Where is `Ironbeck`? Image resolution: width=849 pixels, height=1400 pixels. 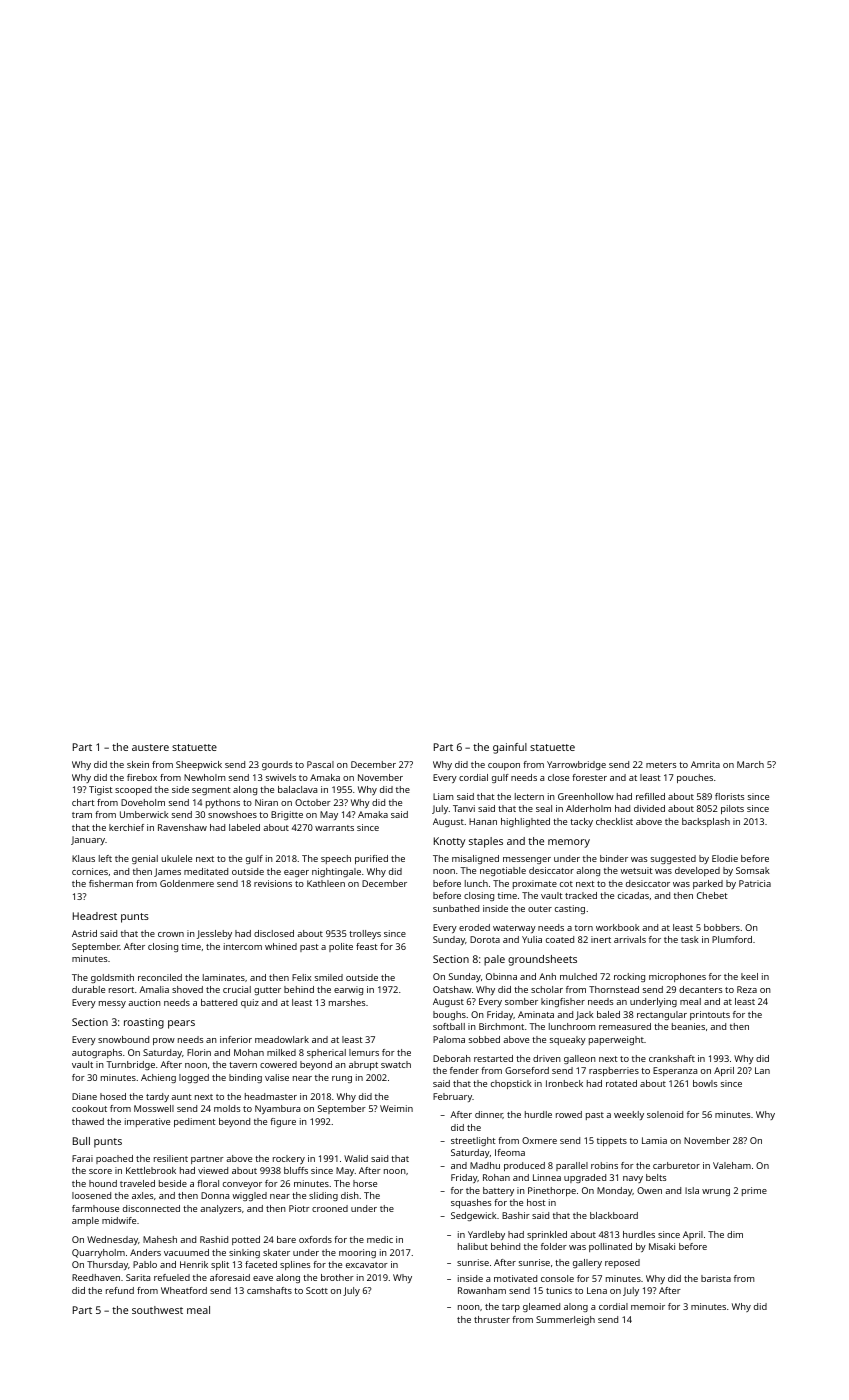 Ironbeck is located at coordinates (564, 1083).
